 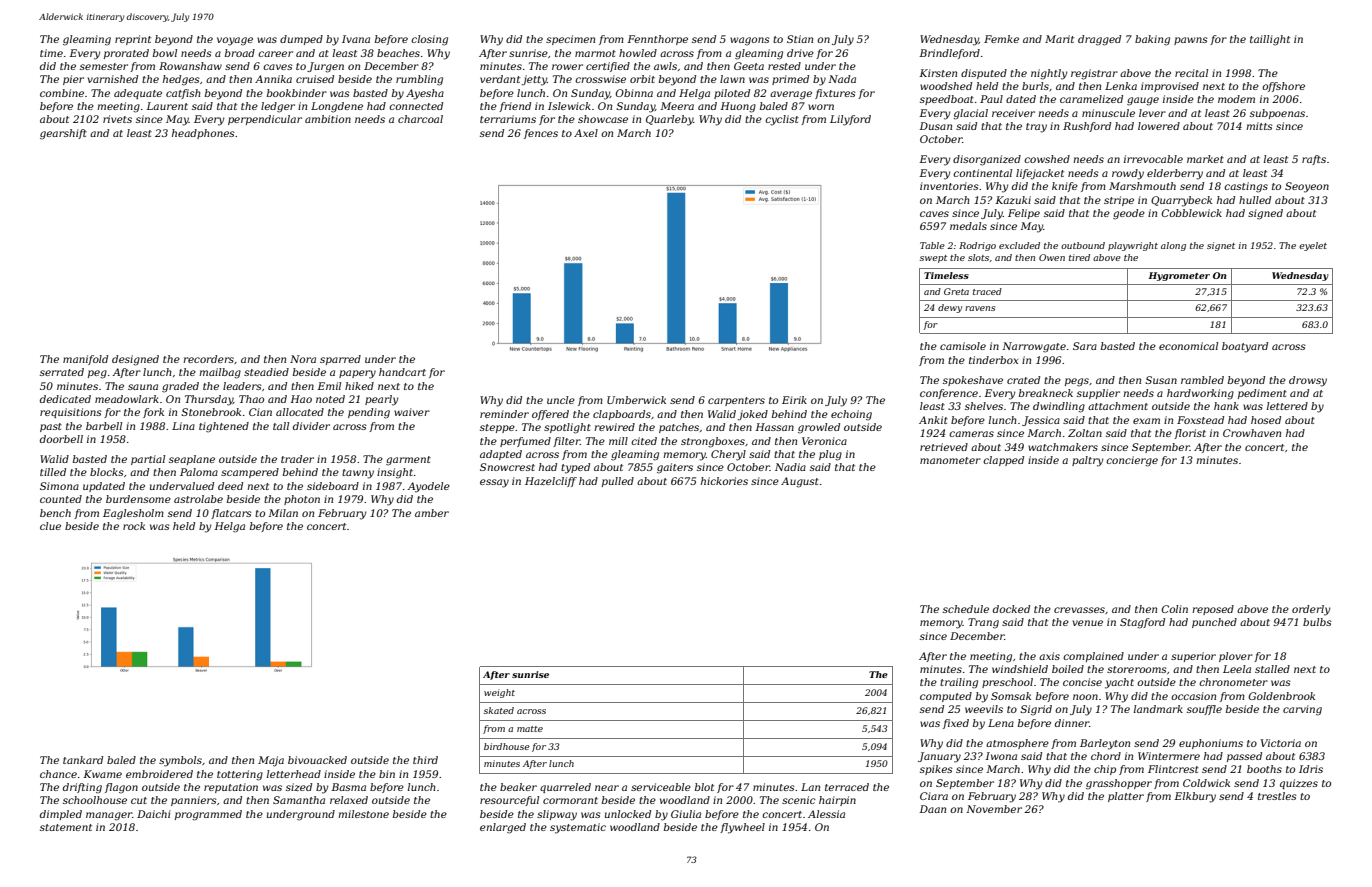 I want to click on docked, so click(x=1011, y=609).
